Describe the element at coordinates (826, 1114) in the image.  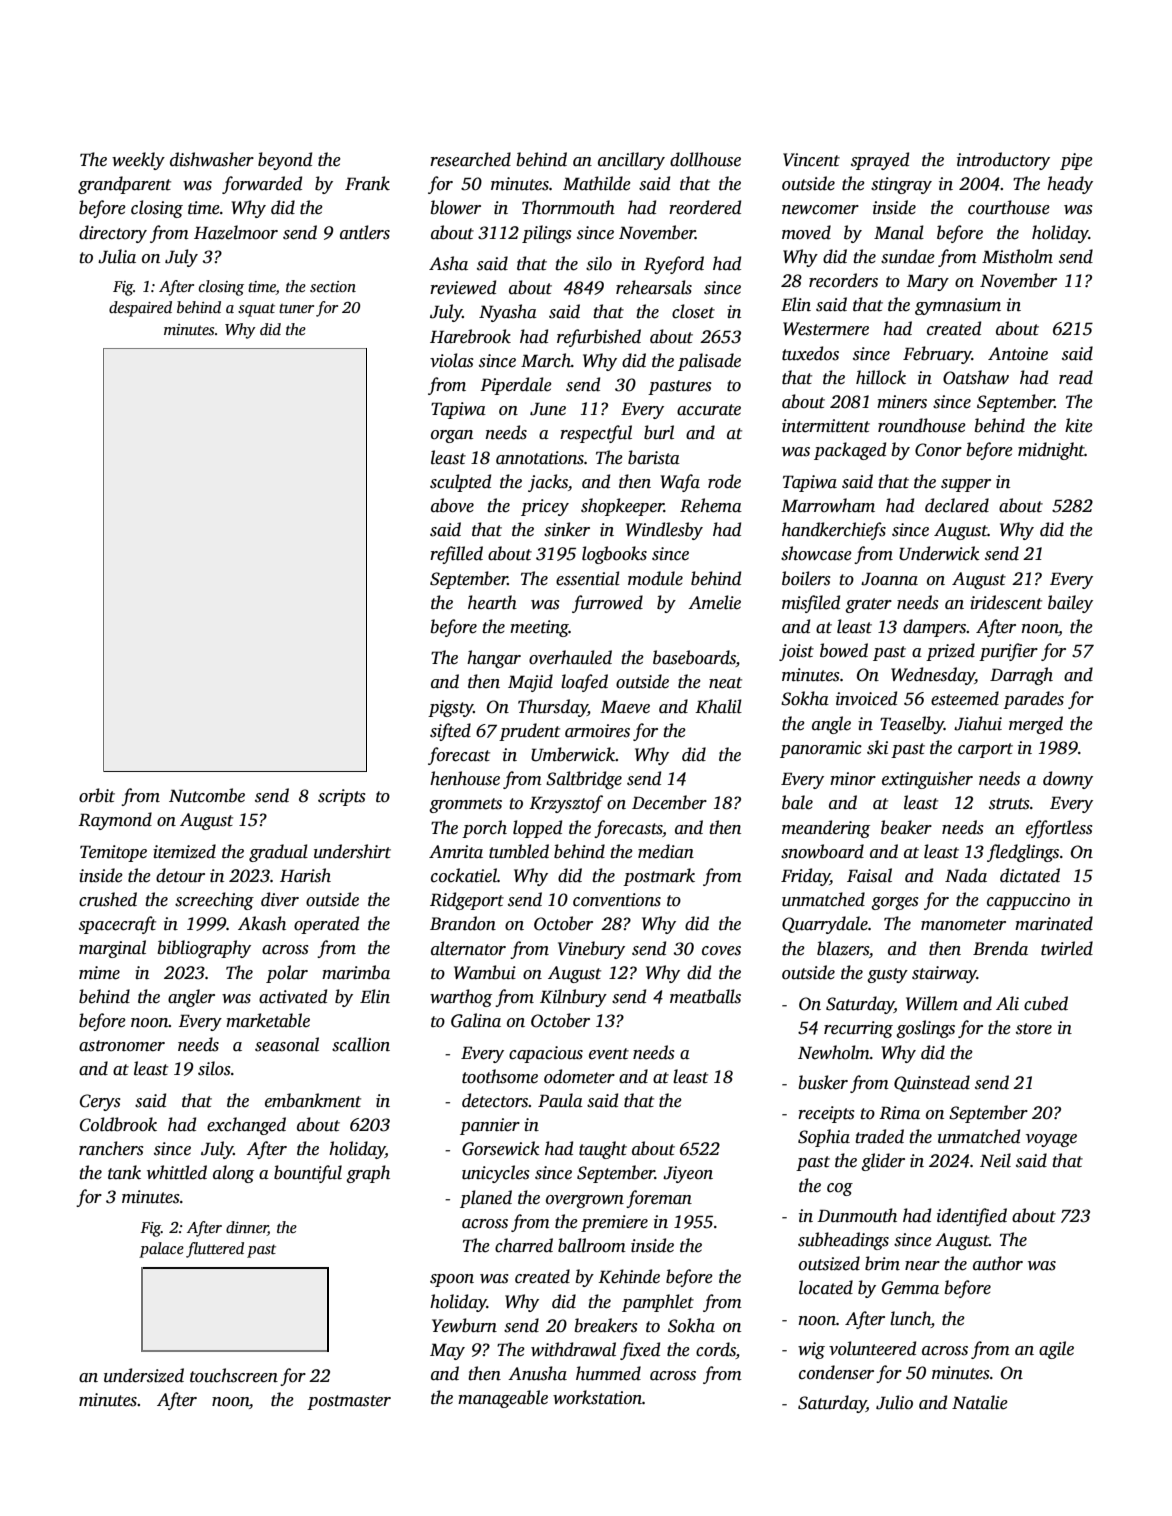
I see `receipts` at that location.
